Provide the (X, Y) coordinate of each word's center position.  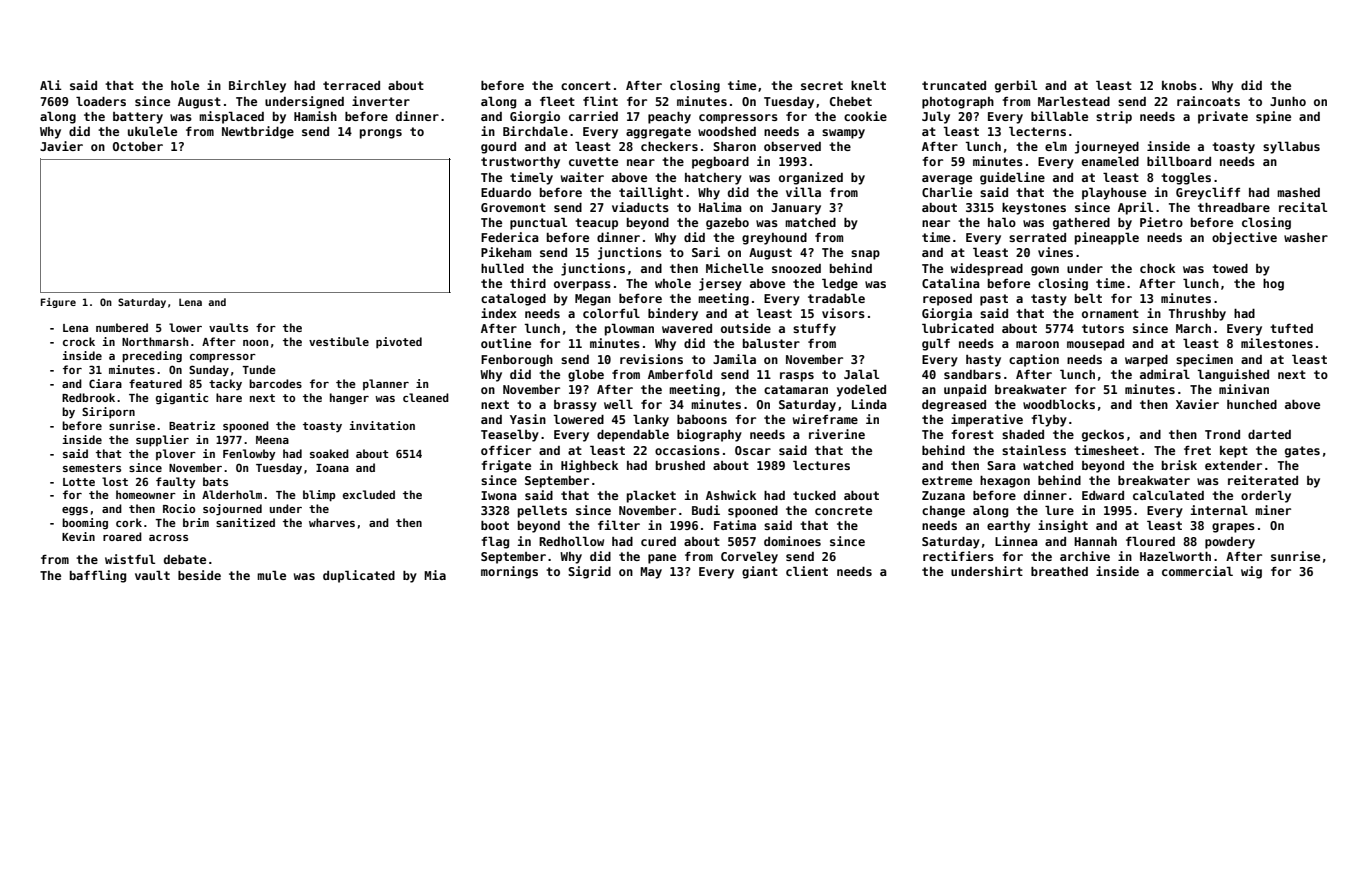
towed (1230, 268)
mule (271, 575)
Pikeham (506, 252)
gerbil (1016, 86)
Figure (58, 303)
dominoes (792, 541)
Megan (593, 300)
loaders (101, 101)
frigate (506, 466)
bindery (673, 314)
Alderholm (232, 494)
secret (822, 85)
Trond (1222, 434)
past (994, 300)
